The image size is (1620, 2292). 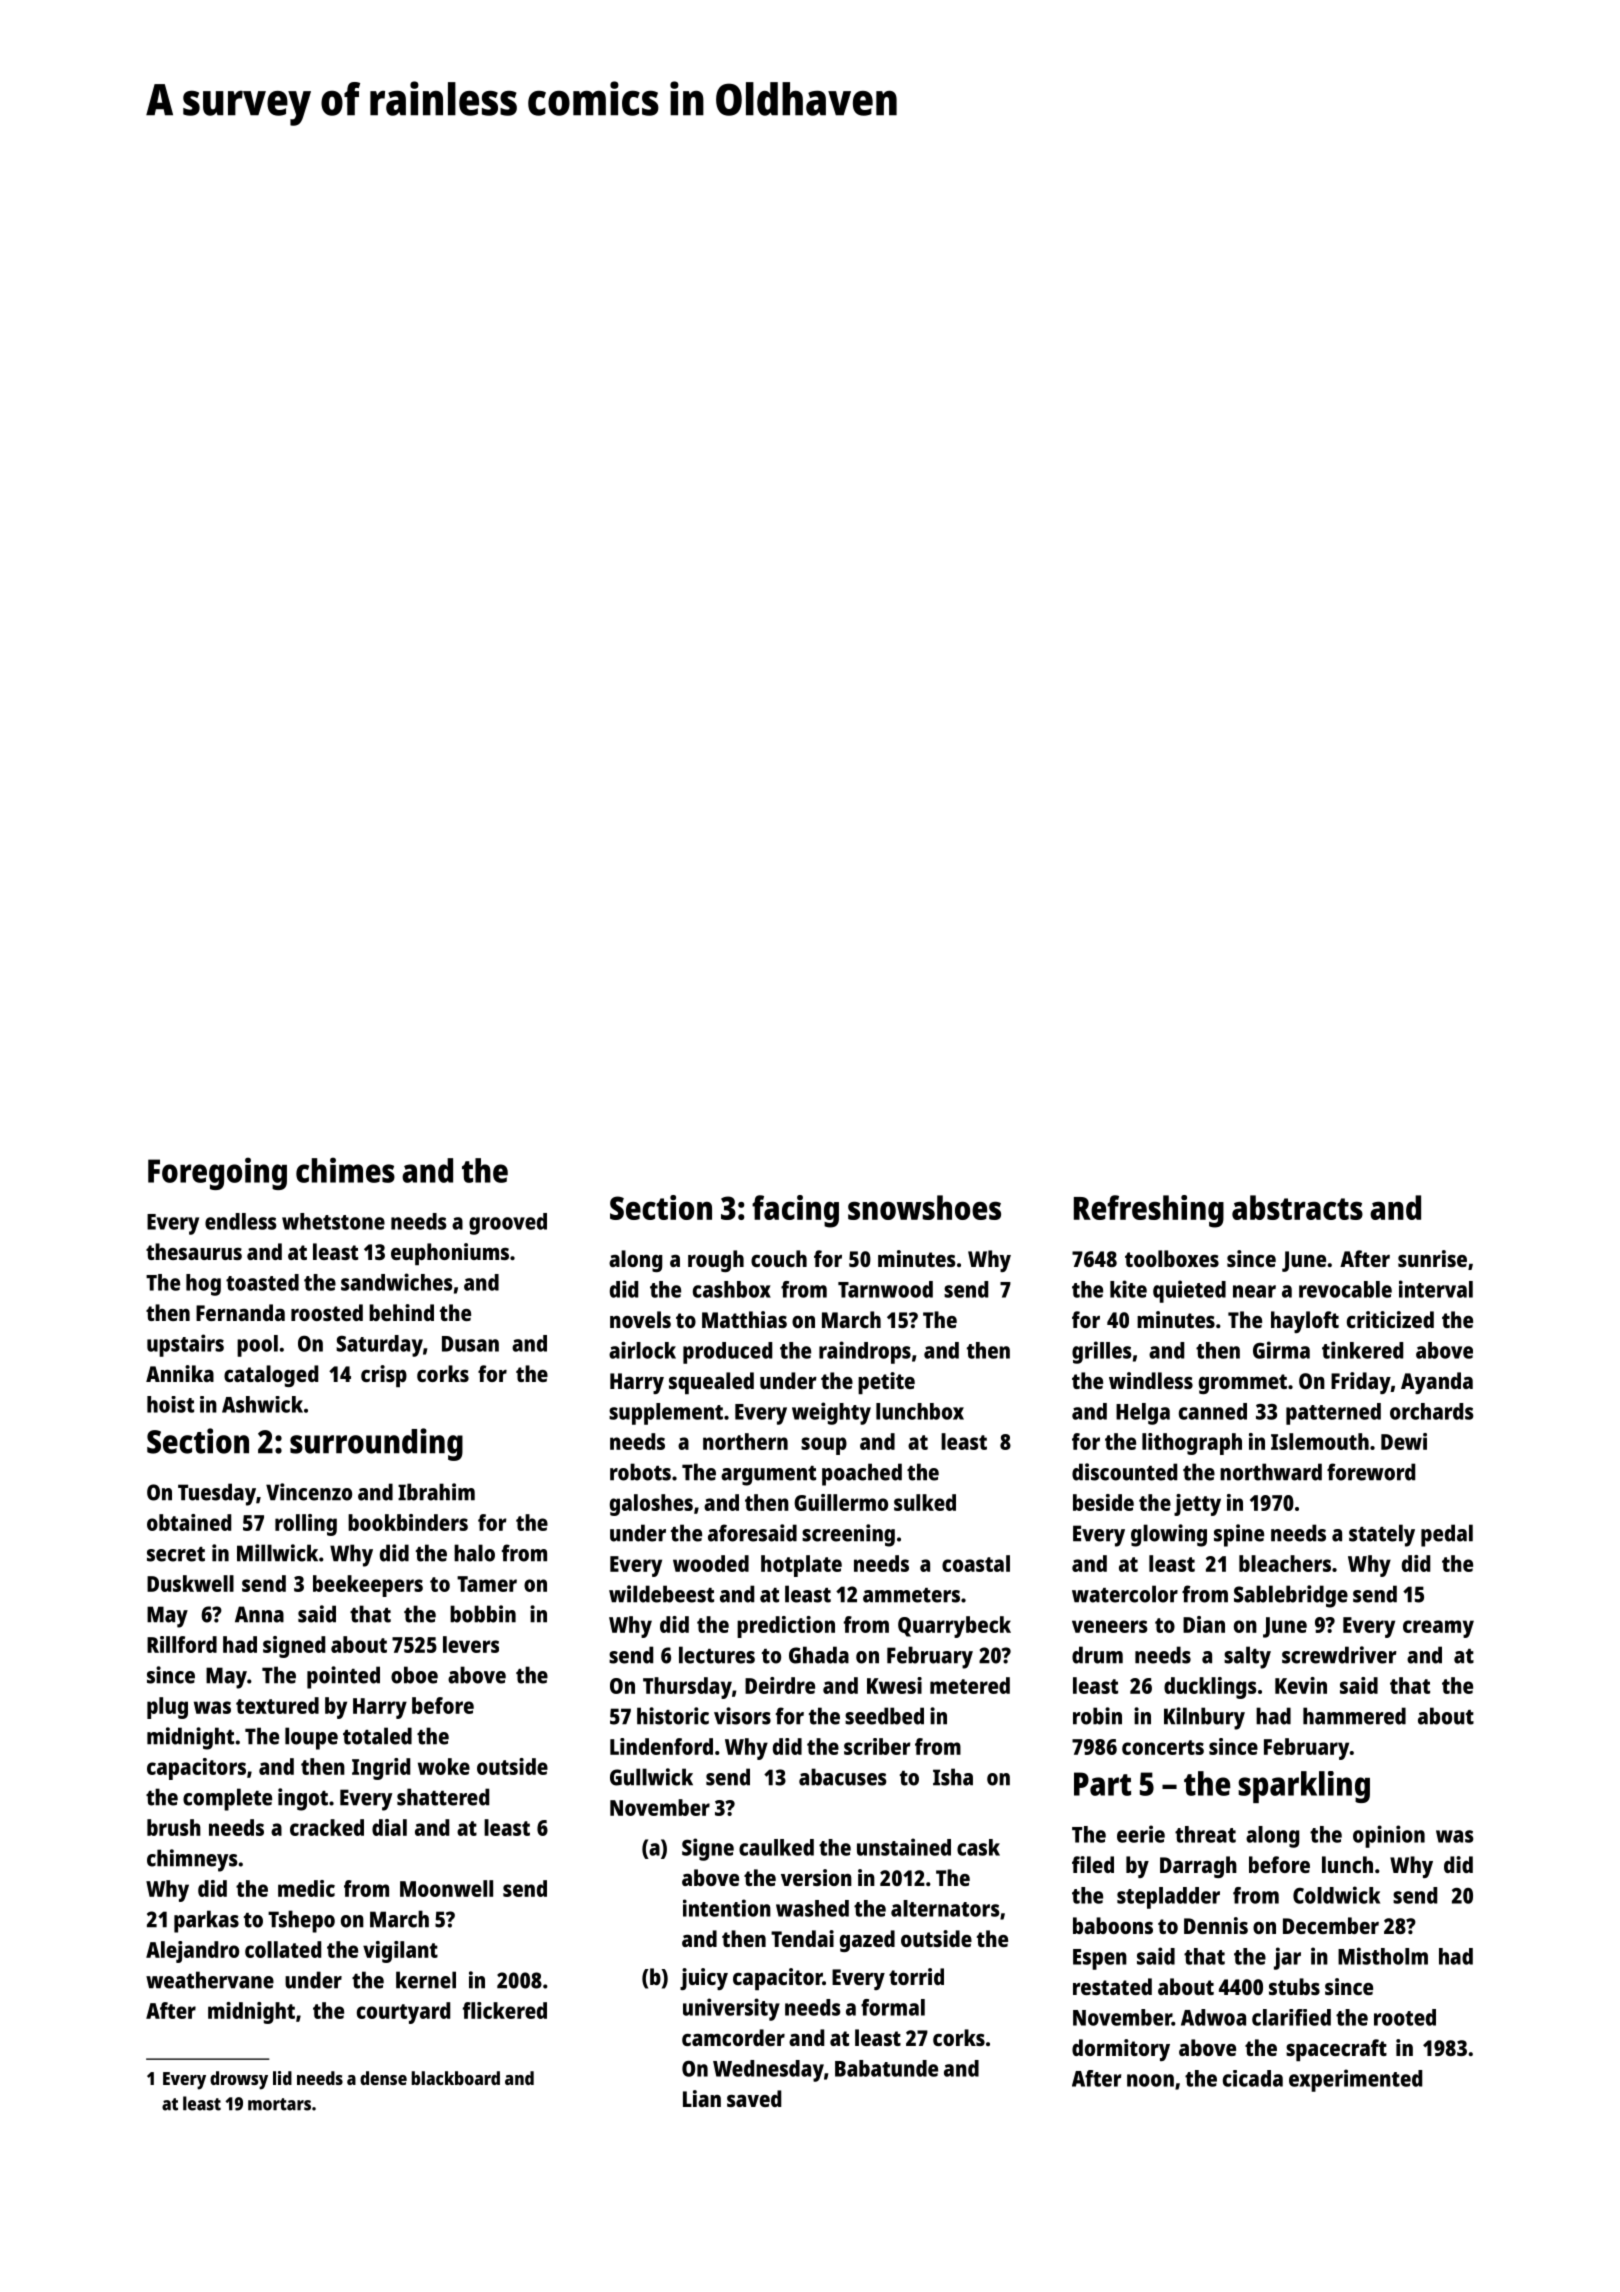 I want to click on noon, so click(x=1150, y=2080).
